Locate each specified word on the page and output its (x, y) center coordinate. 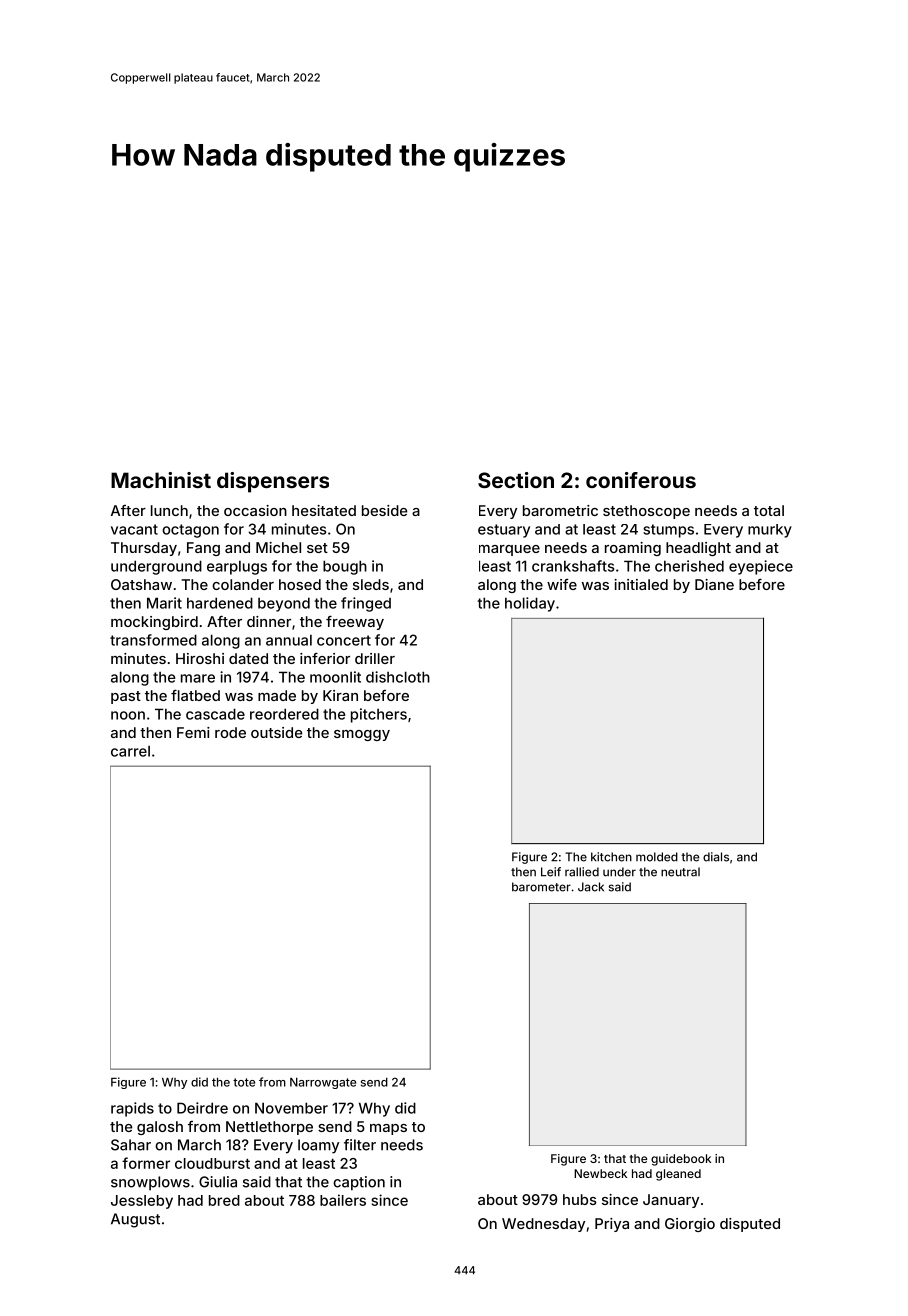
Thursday (144, 549)
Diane (714, 584)
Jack (591, 887)
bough (345, 567)
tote (244, 1082)
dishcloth (398, 677)
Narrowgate (323, 1083)
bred (224, 1200)
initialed (641, 584)
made (277, 695)
